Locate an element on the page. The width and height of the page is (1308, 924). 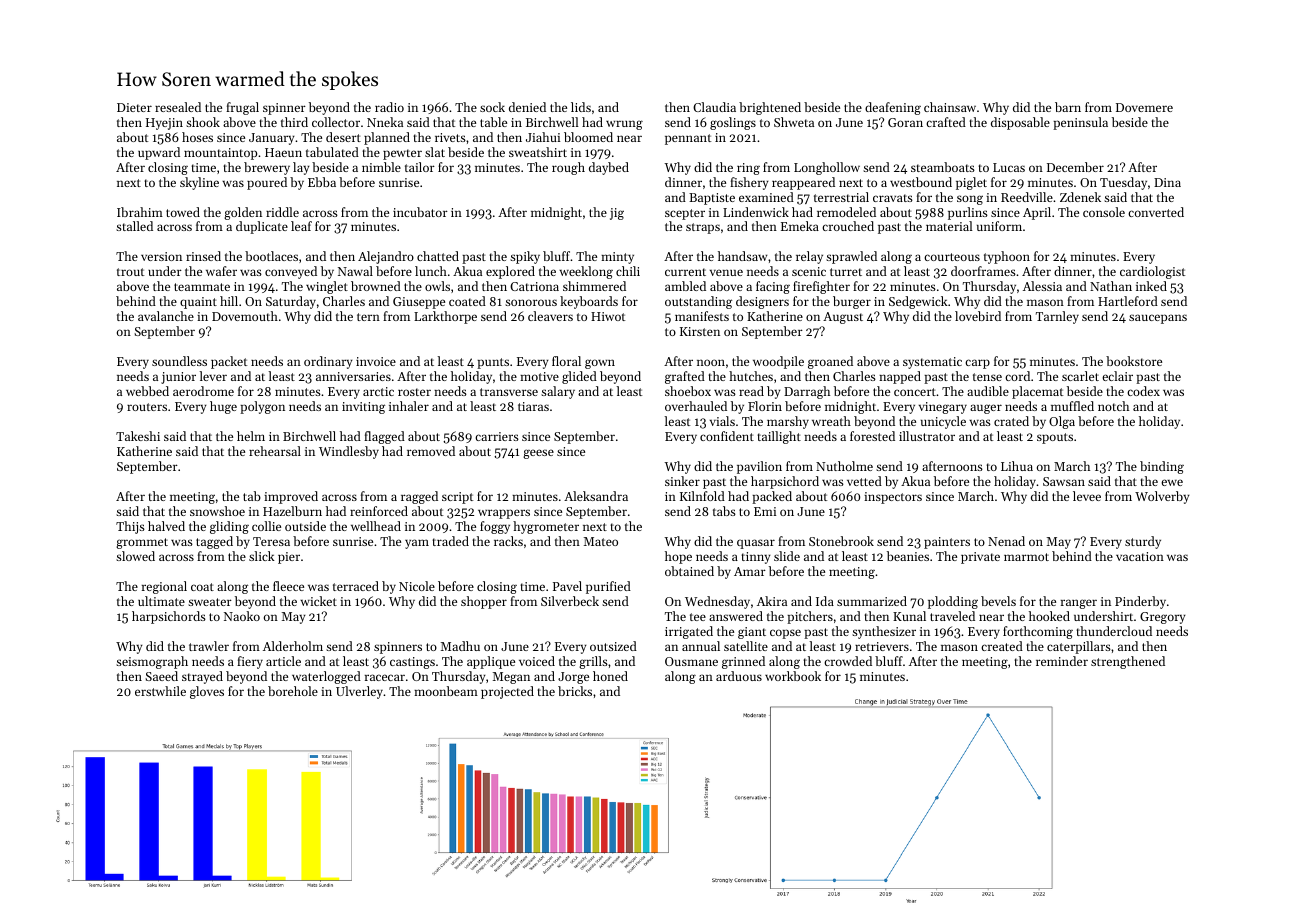
sweater is located at coordinates (210, 602).
